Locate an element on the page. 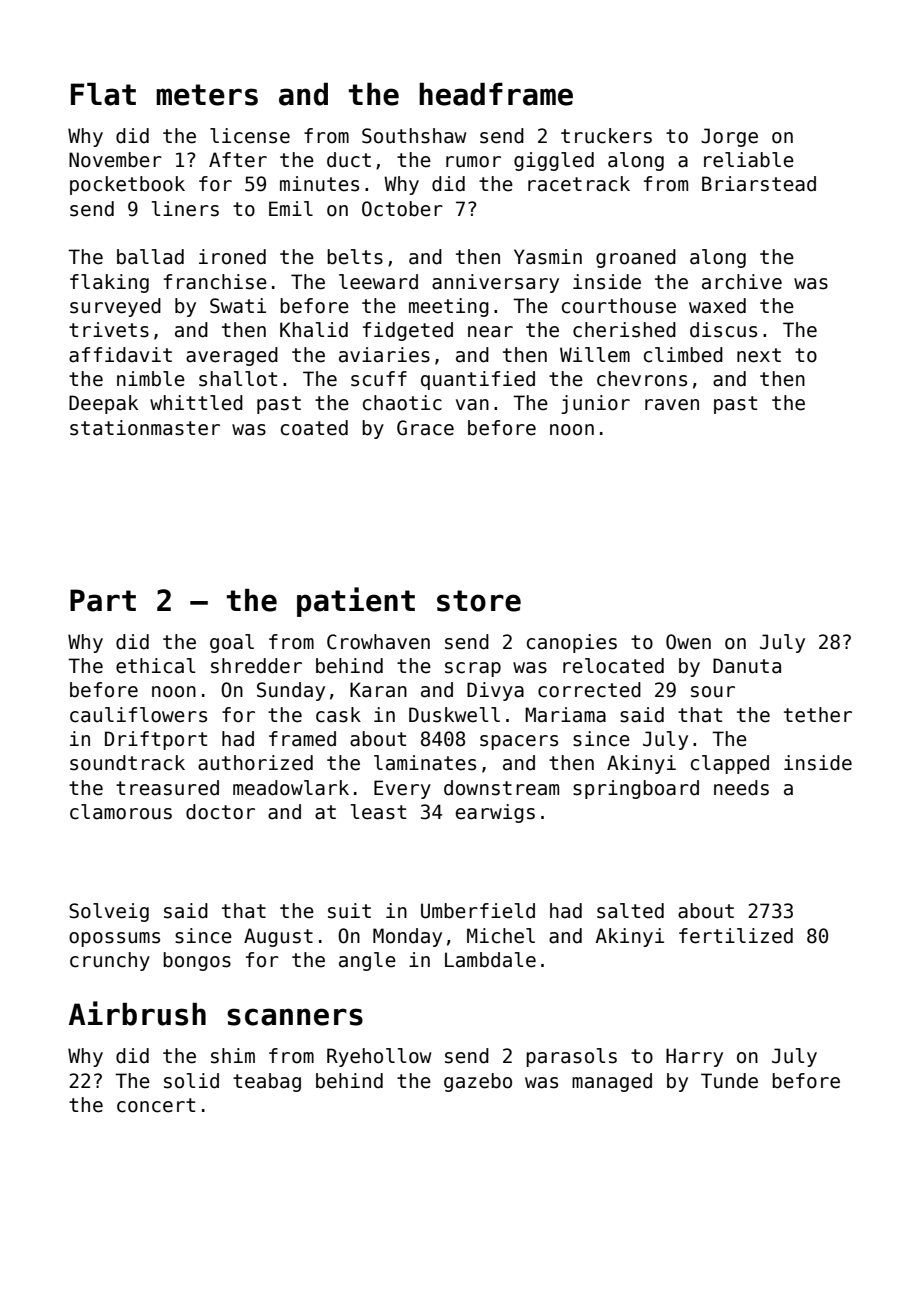 The width and height of the page is (924, 1314). groaned is located at coordinates (636, 258).
